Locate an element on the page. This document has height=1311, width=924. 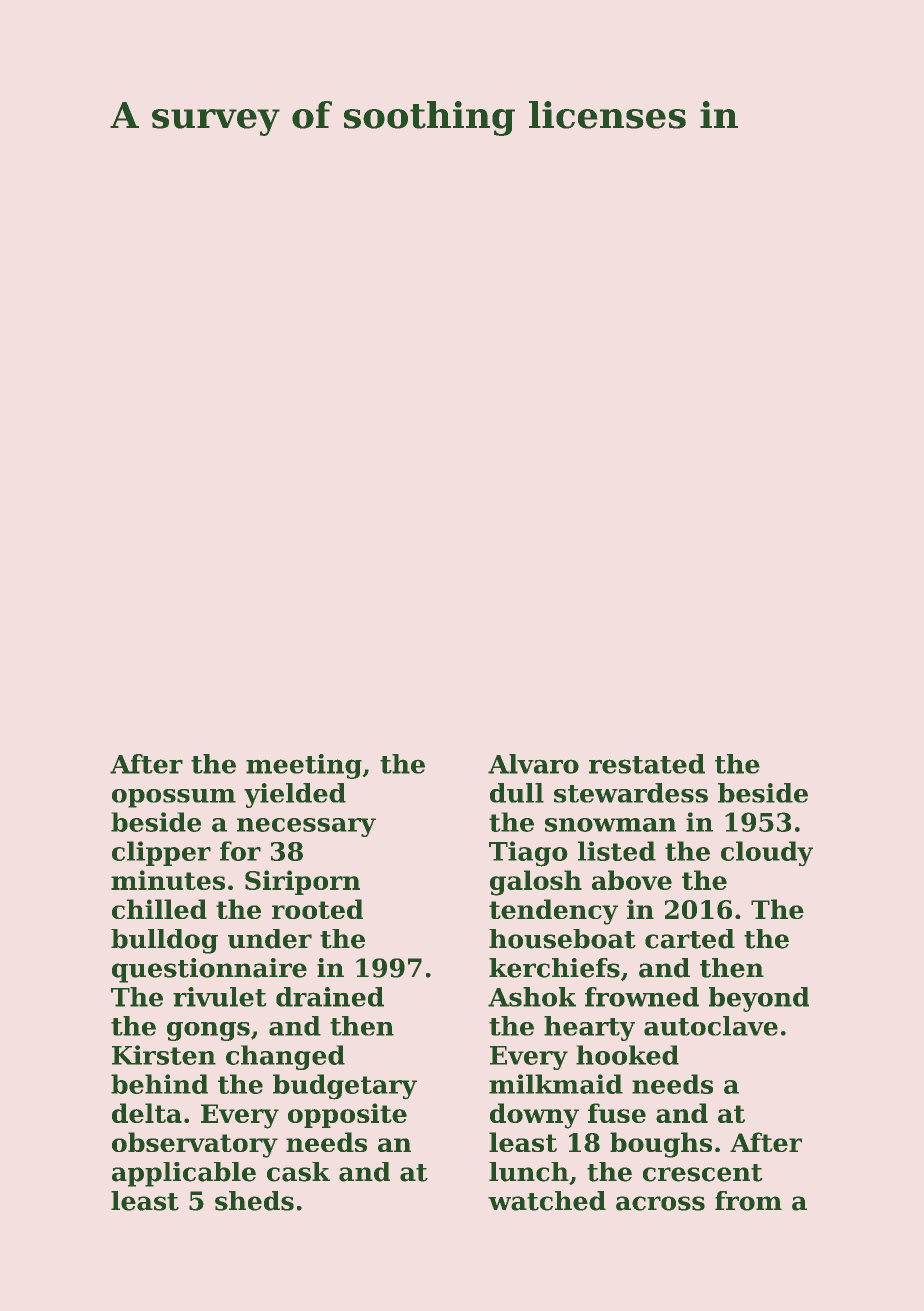
listed is located at coordinates (617, 851).
